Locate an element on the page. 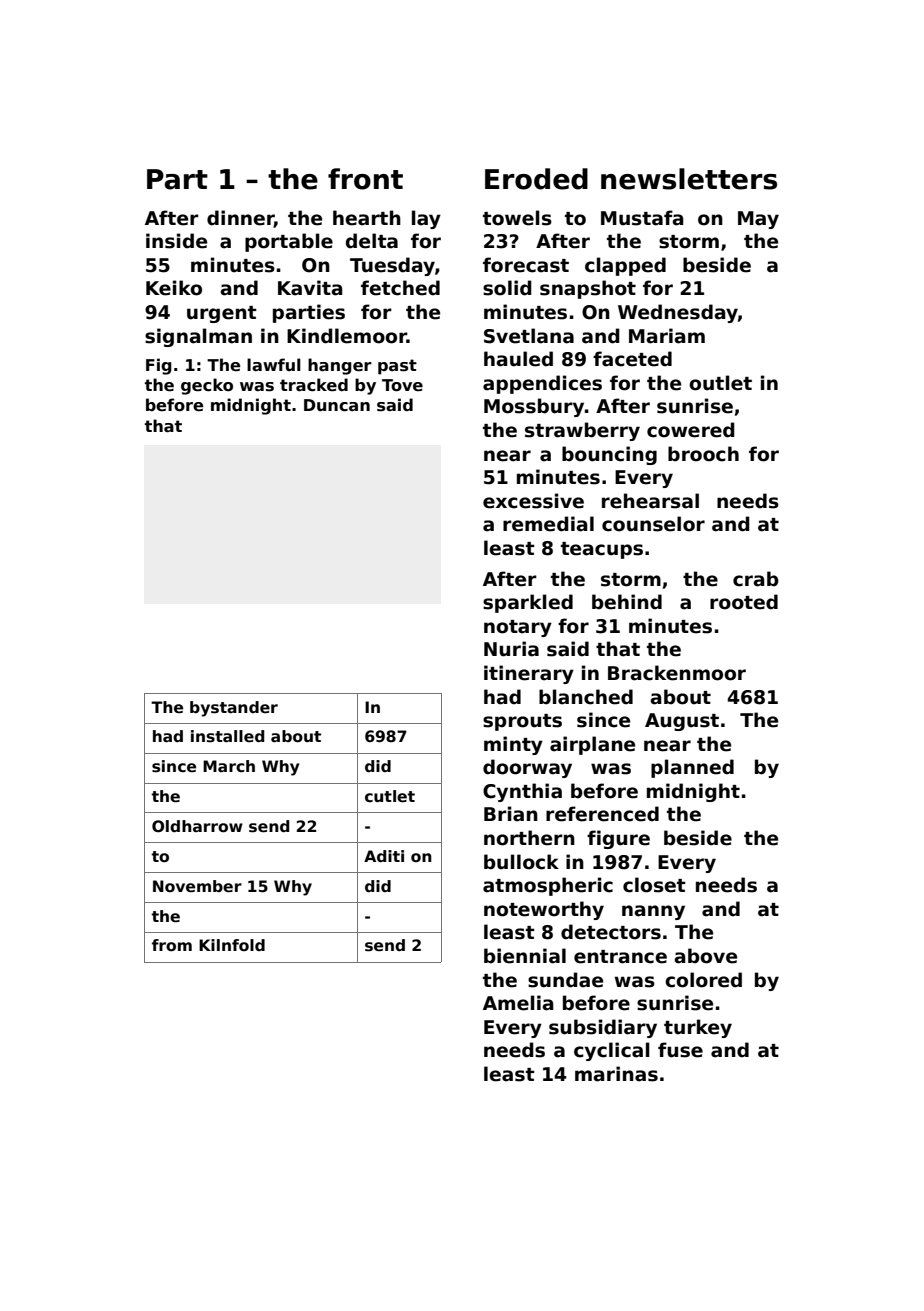  March is located at coordinates (229, 766).
